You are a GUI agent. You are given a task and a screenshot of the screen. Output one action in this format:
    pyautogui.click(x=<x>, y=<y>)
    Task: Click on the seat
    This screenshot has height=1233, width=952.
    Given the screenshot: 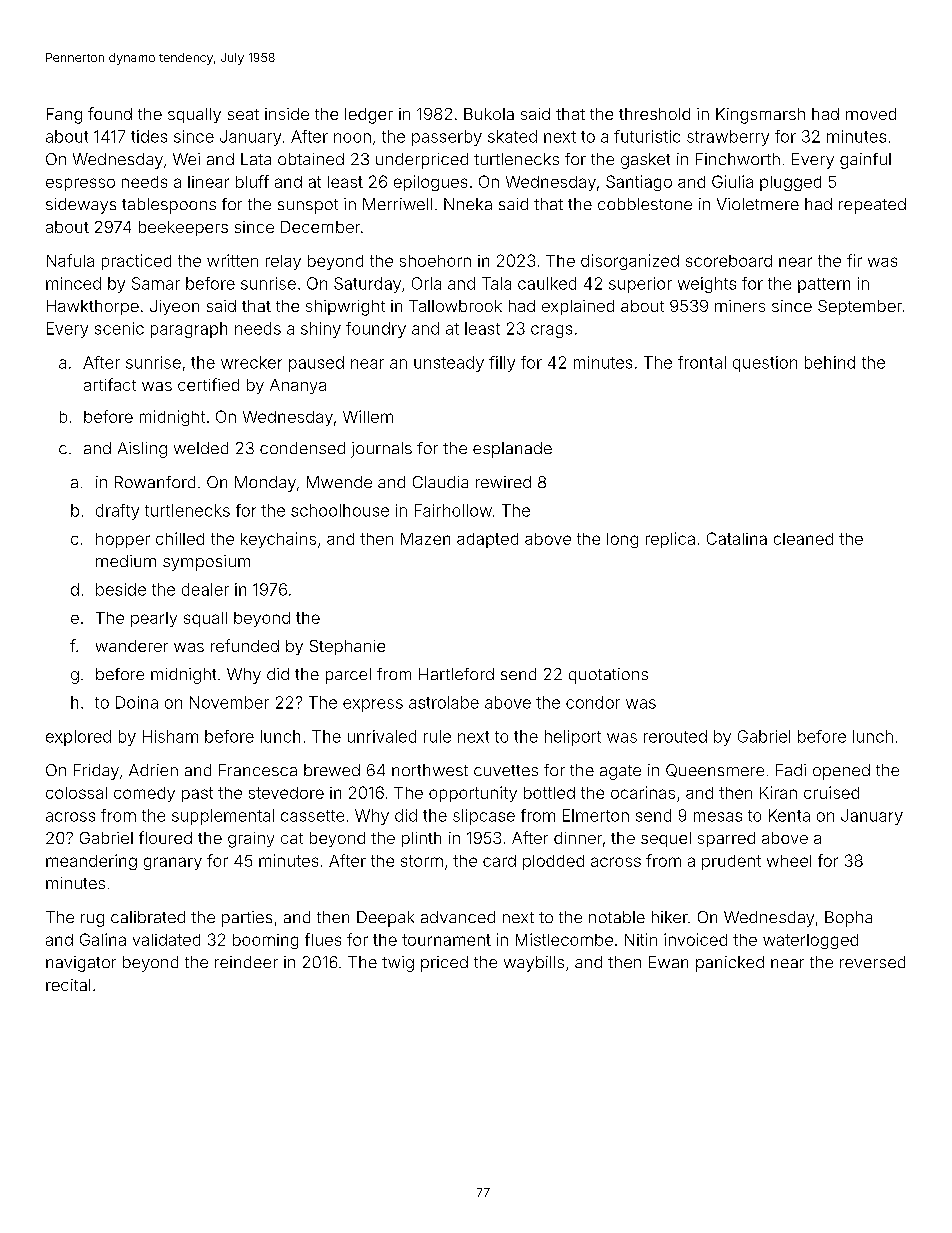 What is the action you would take?
    pyautogui.click(x=243, y=114)
